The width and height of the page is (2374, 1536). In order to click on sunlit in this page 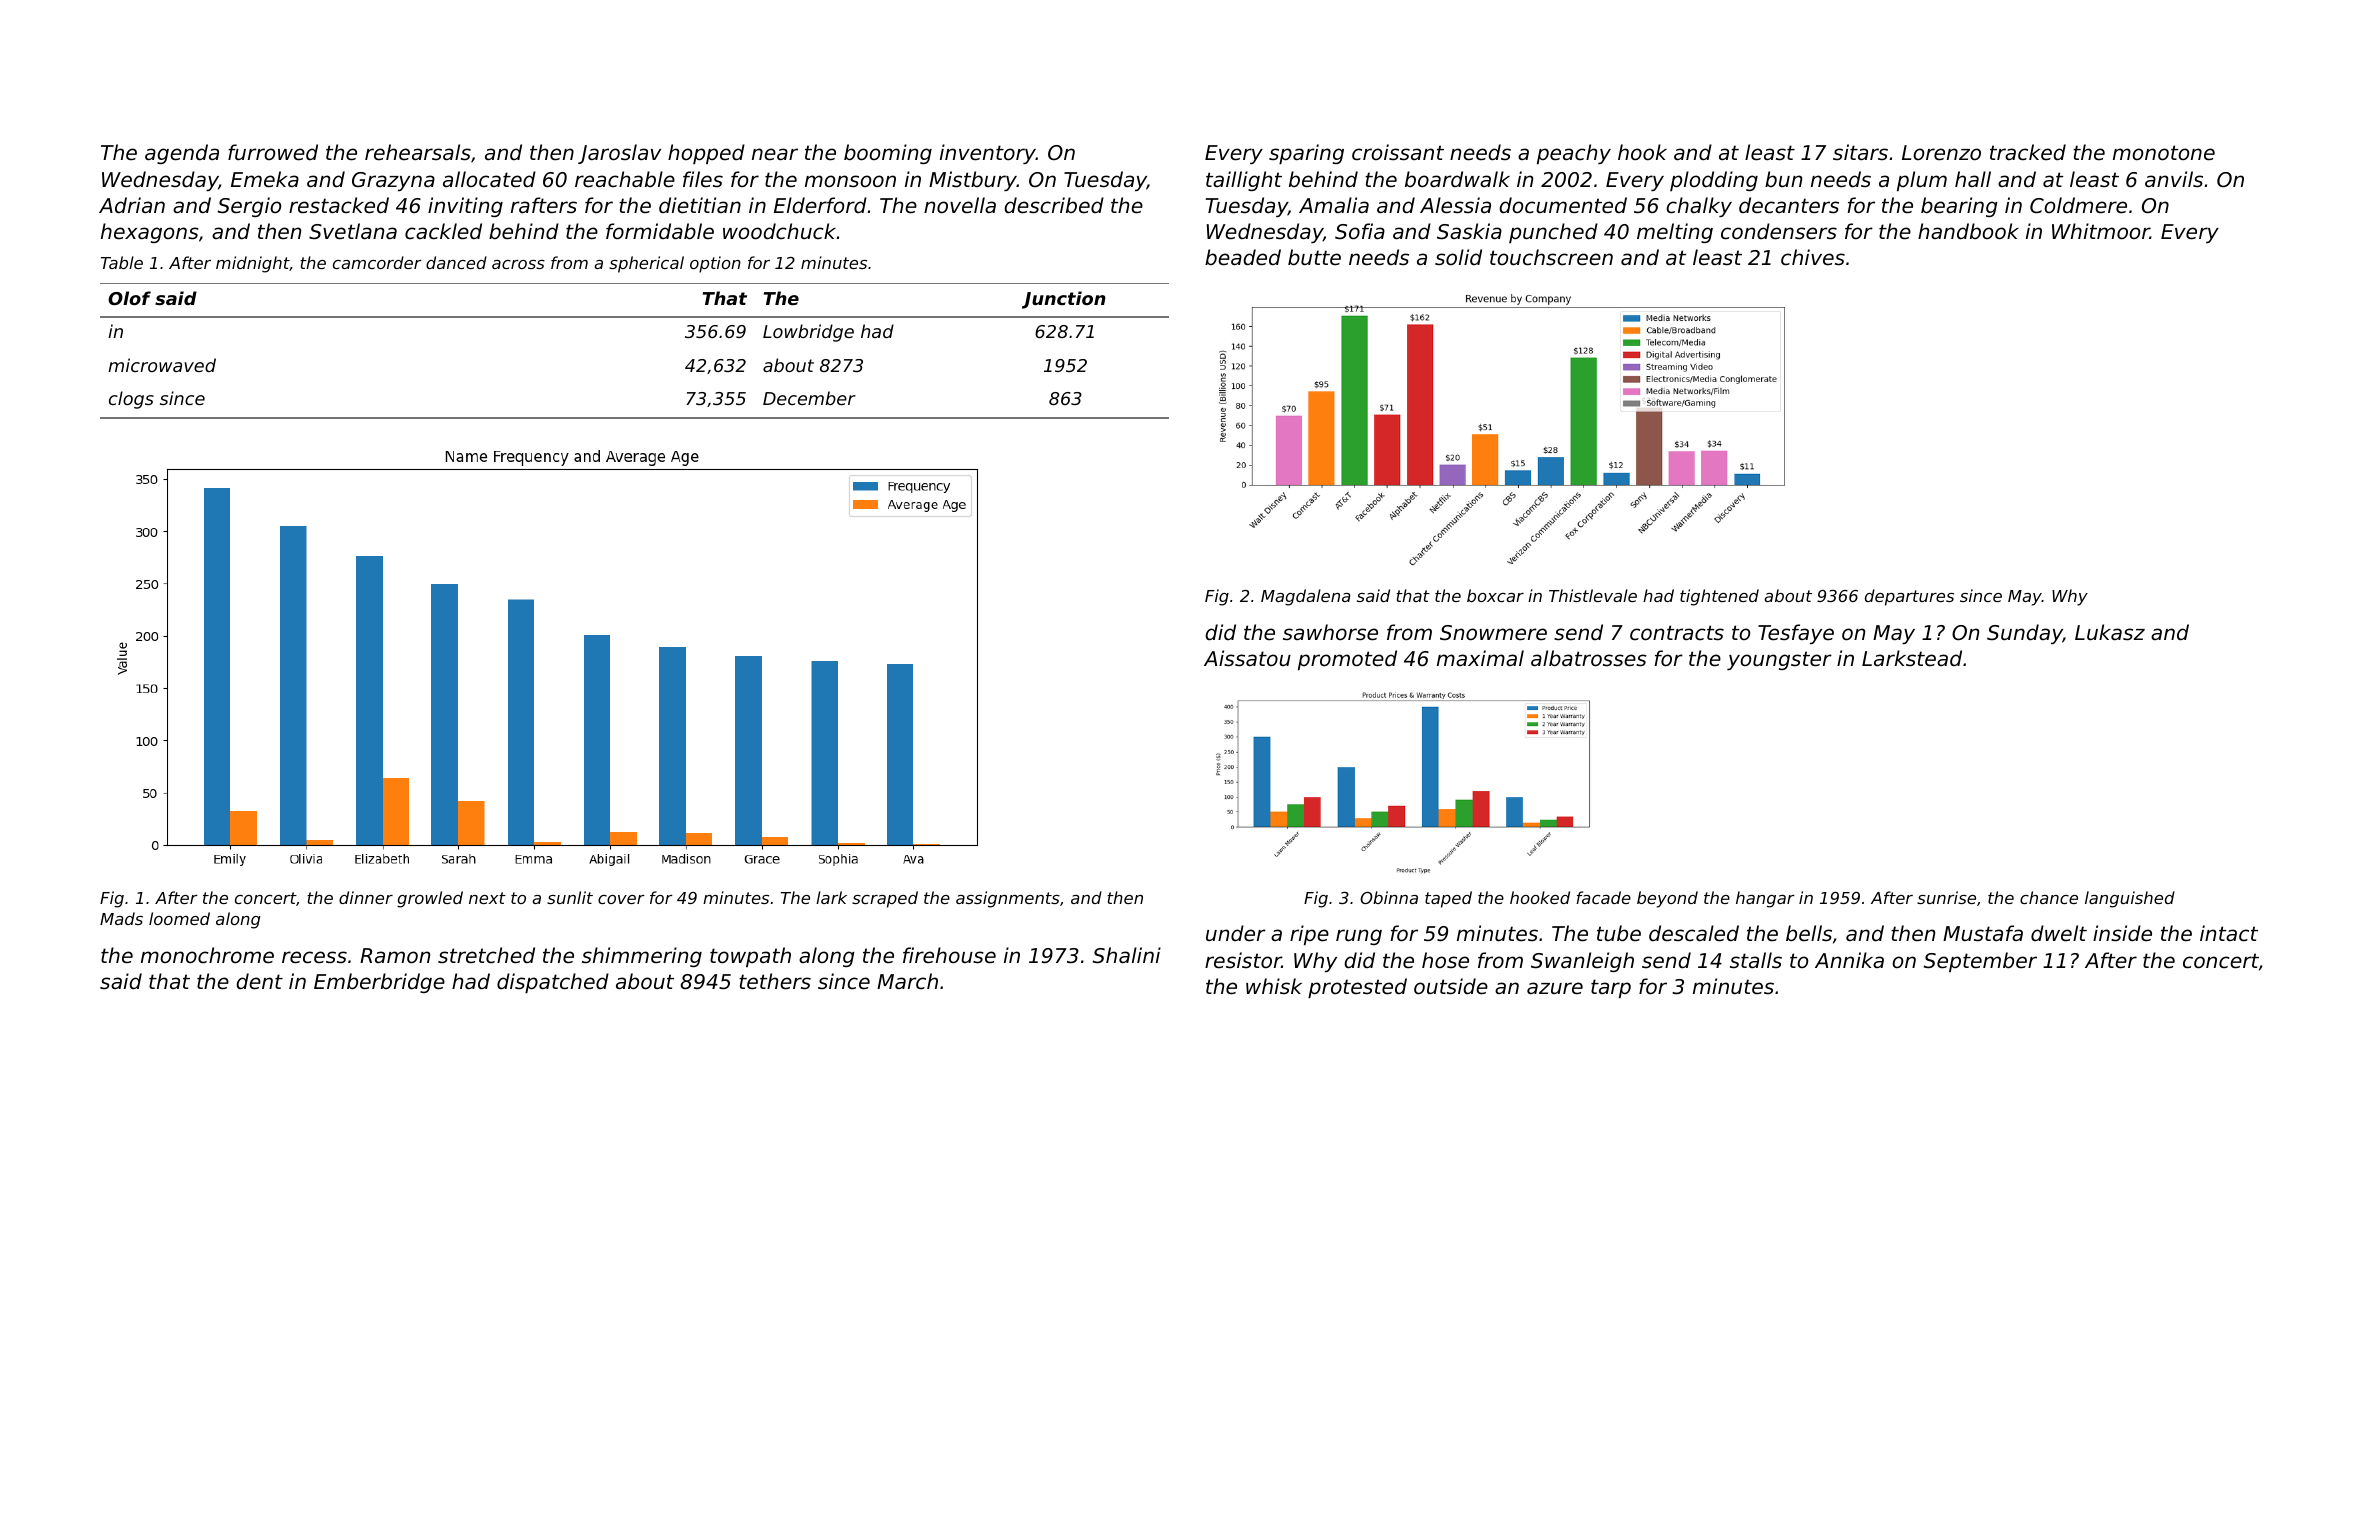, I will do `click(570, 897)`.
